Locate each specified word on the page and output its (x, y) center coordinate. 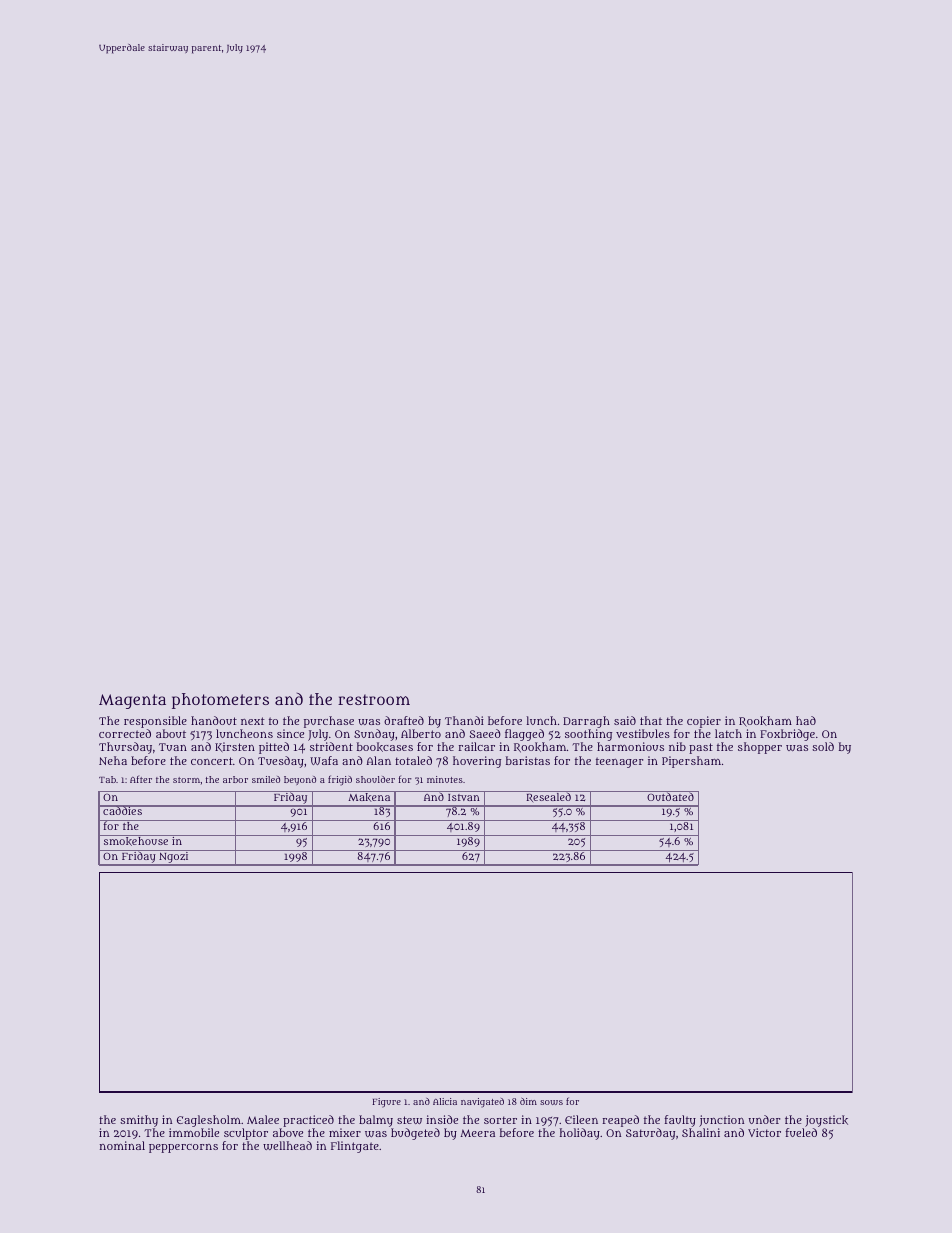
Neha (113, 760)
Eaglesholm (209, 1121)
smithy (139, 1121)
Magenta (132, 701)
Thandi (464, 720)
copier (704, 722)
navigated (482, 1103)
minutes (445, 779)
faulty (680, 1121)
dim (528, 1101)
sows (551, 1102)
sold (823, 746)
